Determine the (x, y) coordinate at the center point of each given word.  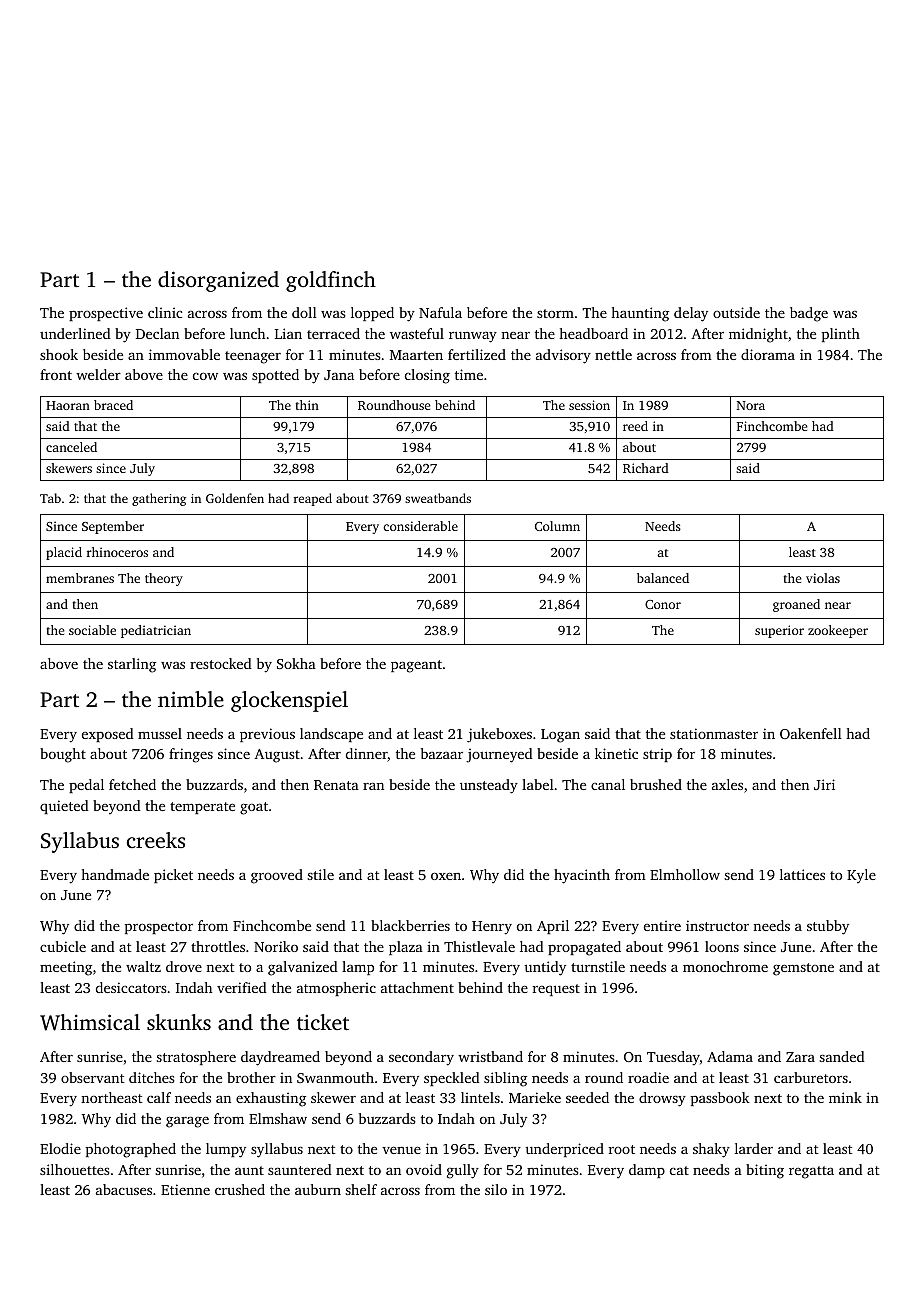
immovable (184, 354)
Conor (663, 604)
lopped (372, 314)
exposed (108, 735)
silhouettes (75, 1169)
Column (557, 526)
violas (823, 578)
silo (496, 1189)
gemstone (803, 969)
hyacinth (582, 876)
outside (736, 312)
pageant (416, 666)
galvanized (303, 968)
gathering (159, 499)
